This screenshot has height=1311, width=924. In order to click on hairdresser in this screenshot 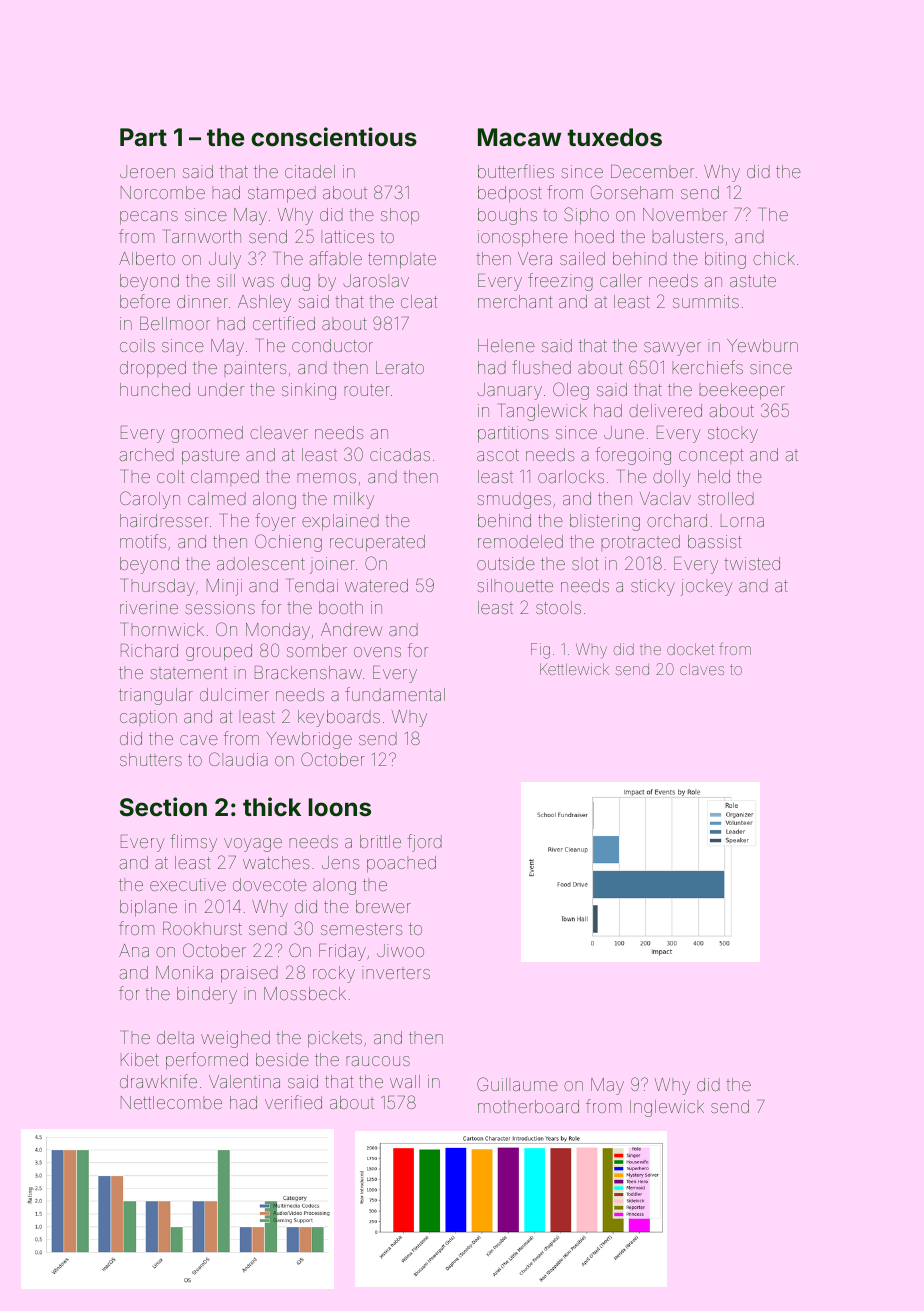, I will do `click(164, 520)`.
